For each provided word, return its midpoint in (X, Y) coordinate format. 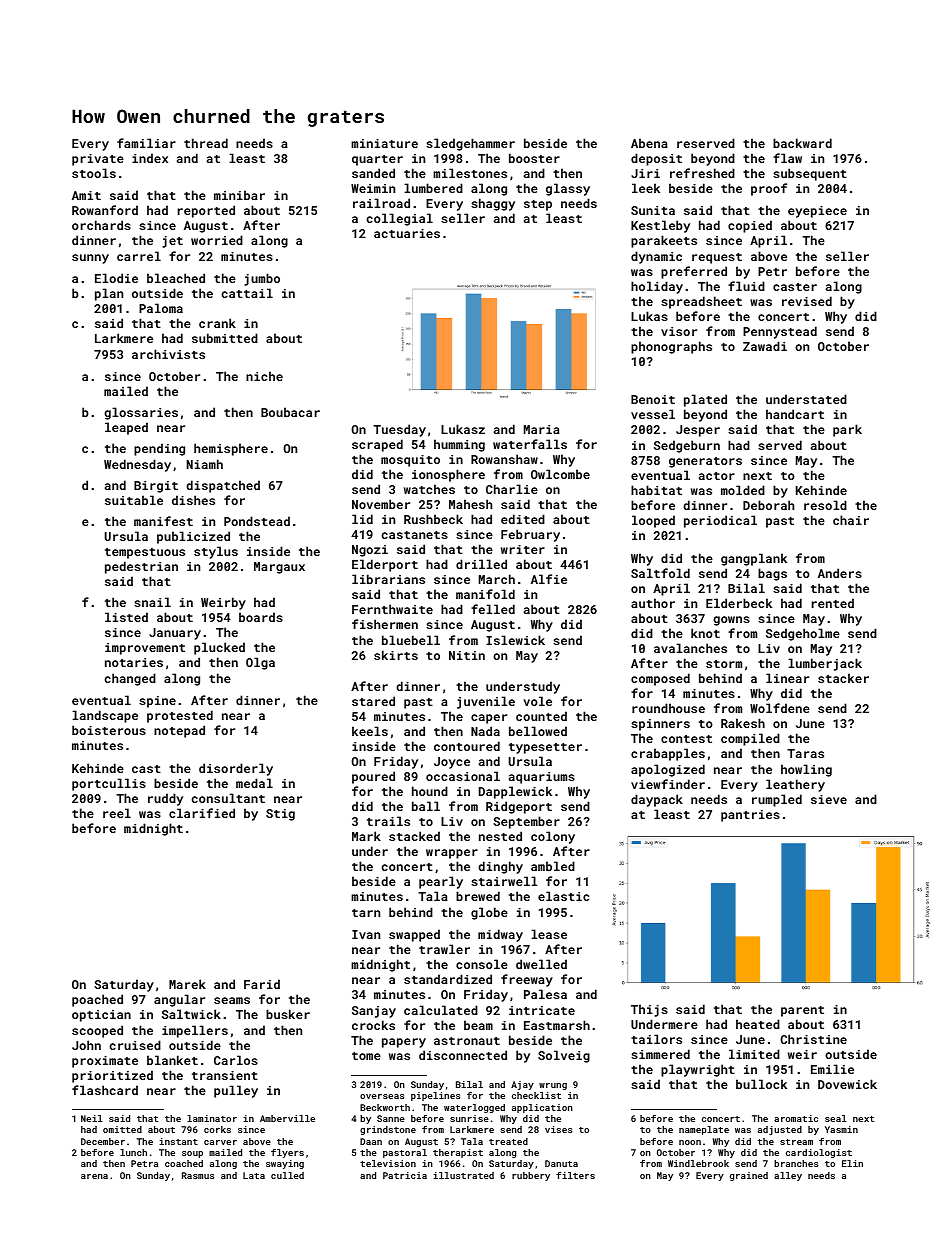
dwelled (541, 964)
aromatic (796, 1118)
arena (94, 1176)
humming (459, 445)
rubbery (531, 1176)
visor (679, 331)
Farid (262, 984)
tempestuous (145, 553)
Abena (649, 143)
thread (206, 143)
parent (802, 1011)
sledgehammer (470, 144)
